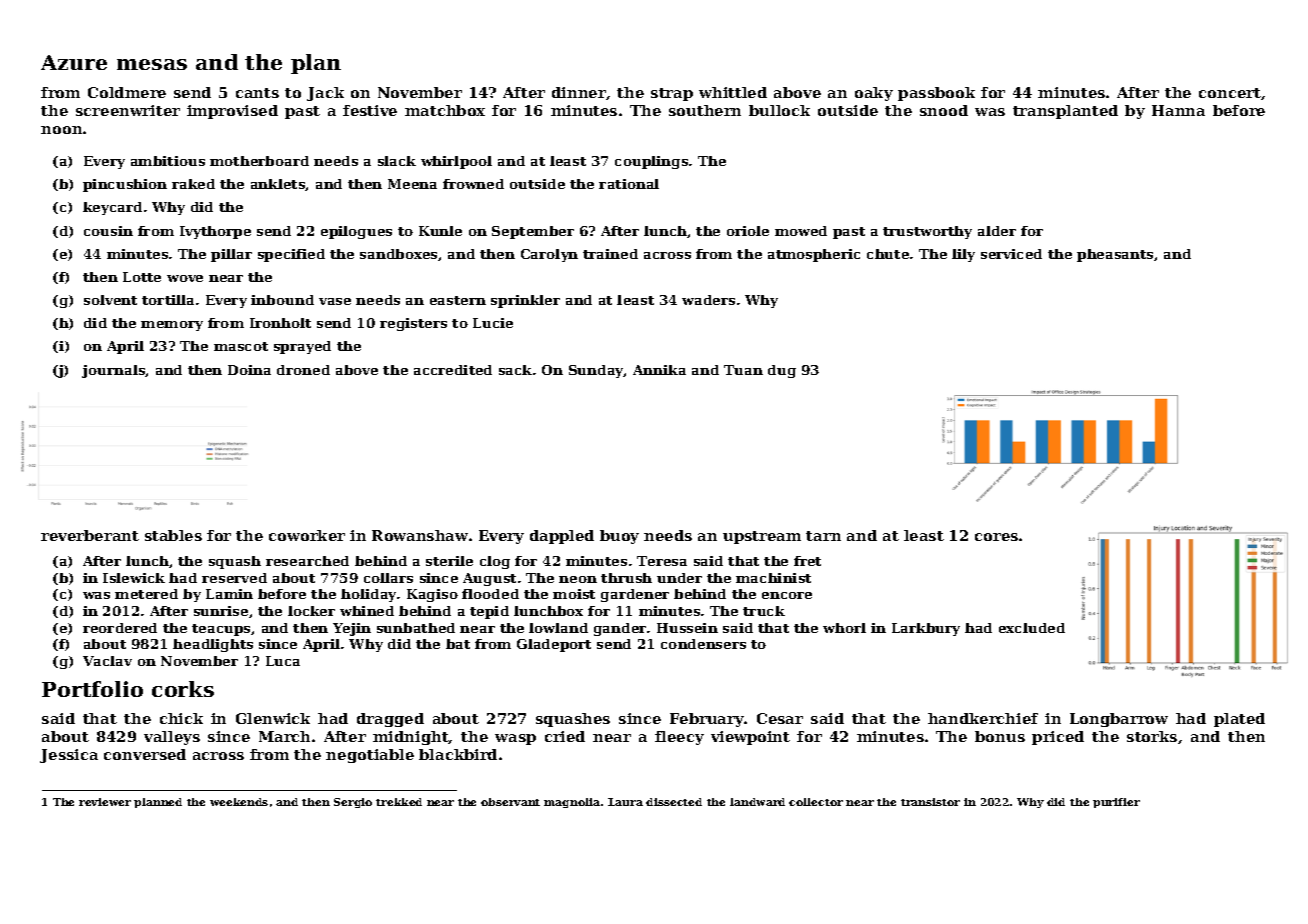 The width and height of the screenshot is (1308, 924). Describe the element at coordinates (579, 92) in the screenshot. I see `dinner` at that location.
